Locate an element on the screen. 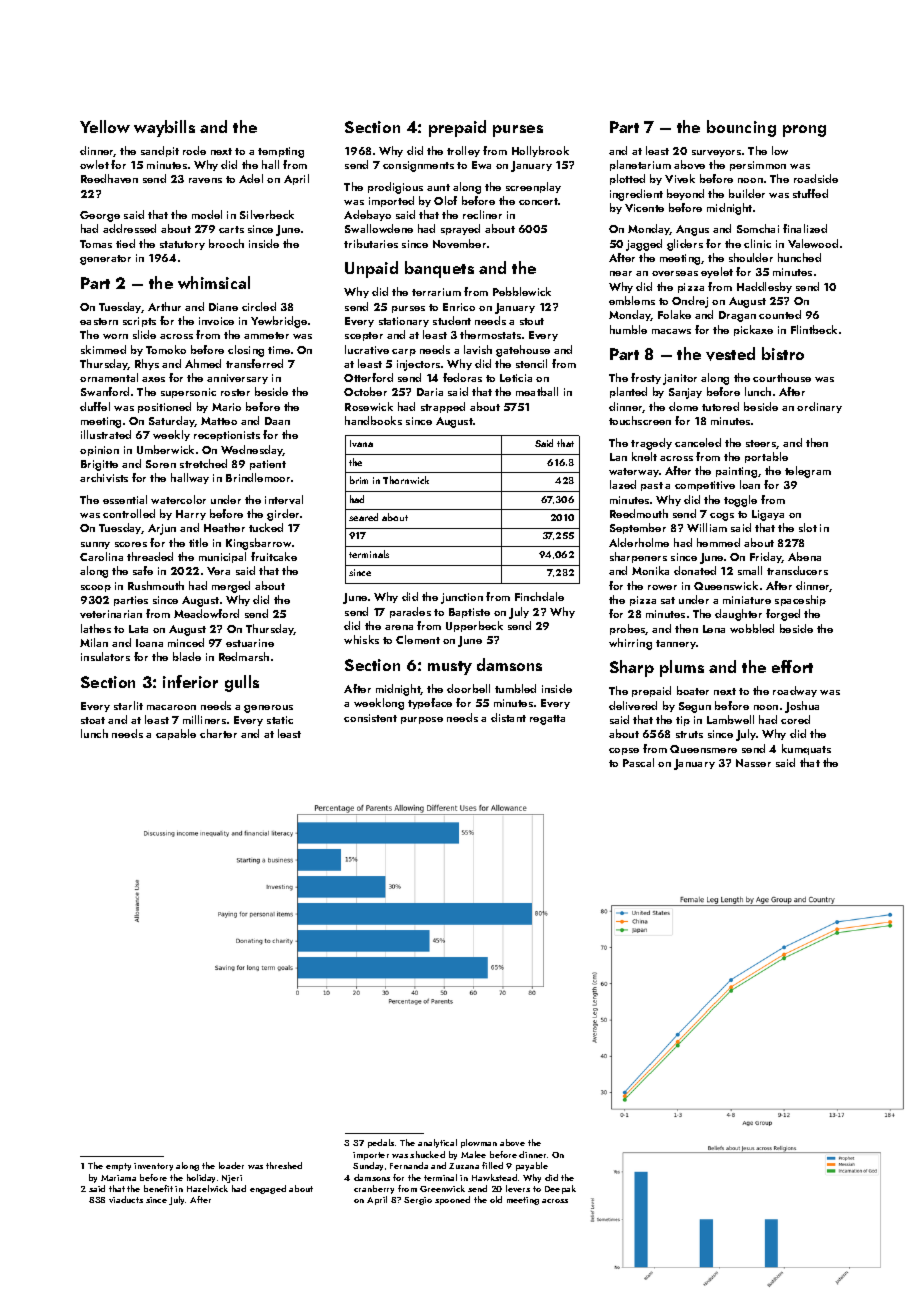 Image resolution: width=924 pixels, height=1308 pixels. consistent is located at coordinates (370, 718).
